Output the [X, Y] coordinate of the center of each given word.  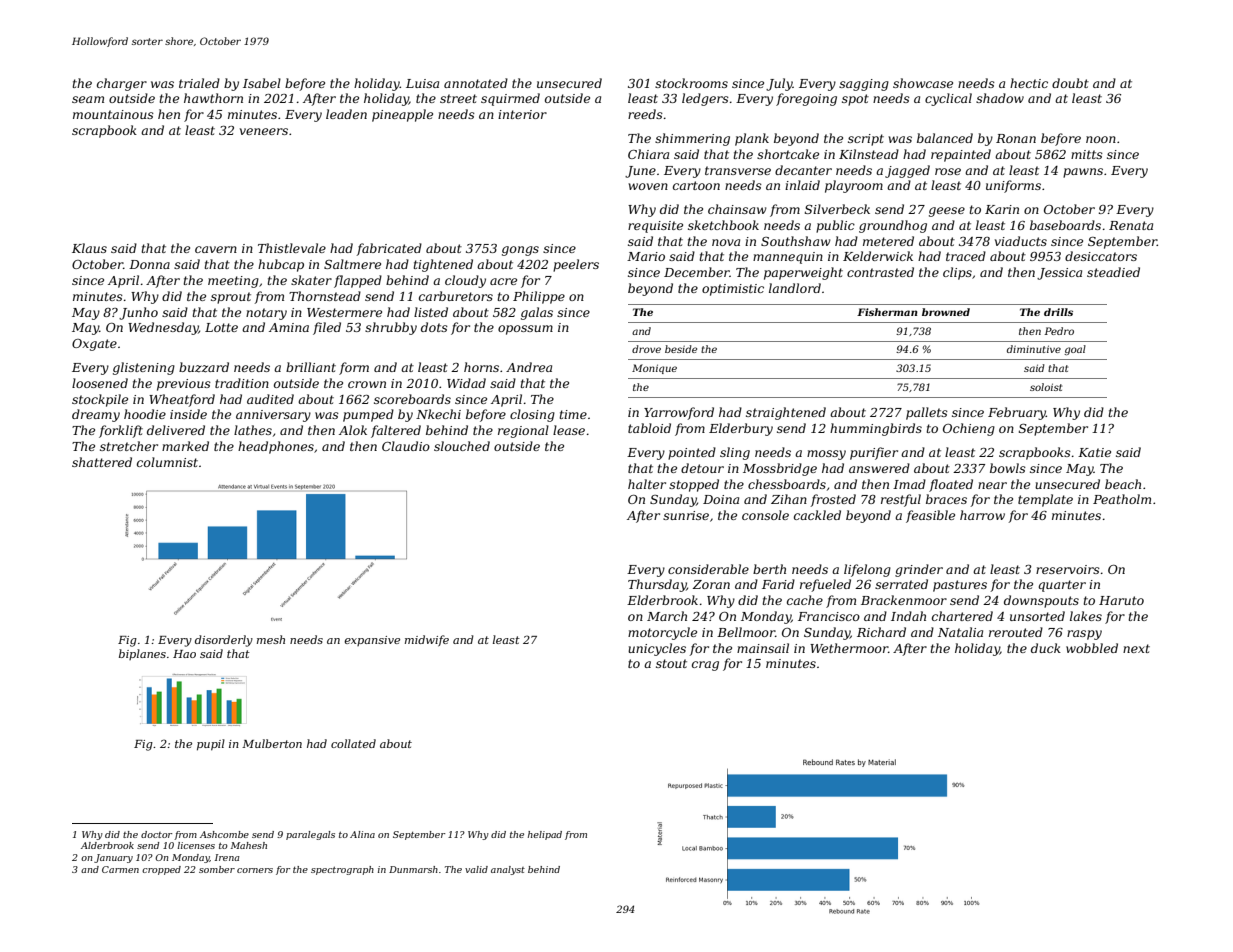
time [573, 414]
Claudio [406, 446]
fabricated [389, 249]
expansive [372, 641]
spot [855, 100]
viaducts [1021, 241]
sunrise [686, 515]
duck [1046, 648]
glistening [144, 368]
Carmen [120, 869]
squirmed [510, 99]
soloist [1046, 387]
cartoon [696, 185]
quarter [1062, 586]
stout [671, 663]
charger [122, 84]
